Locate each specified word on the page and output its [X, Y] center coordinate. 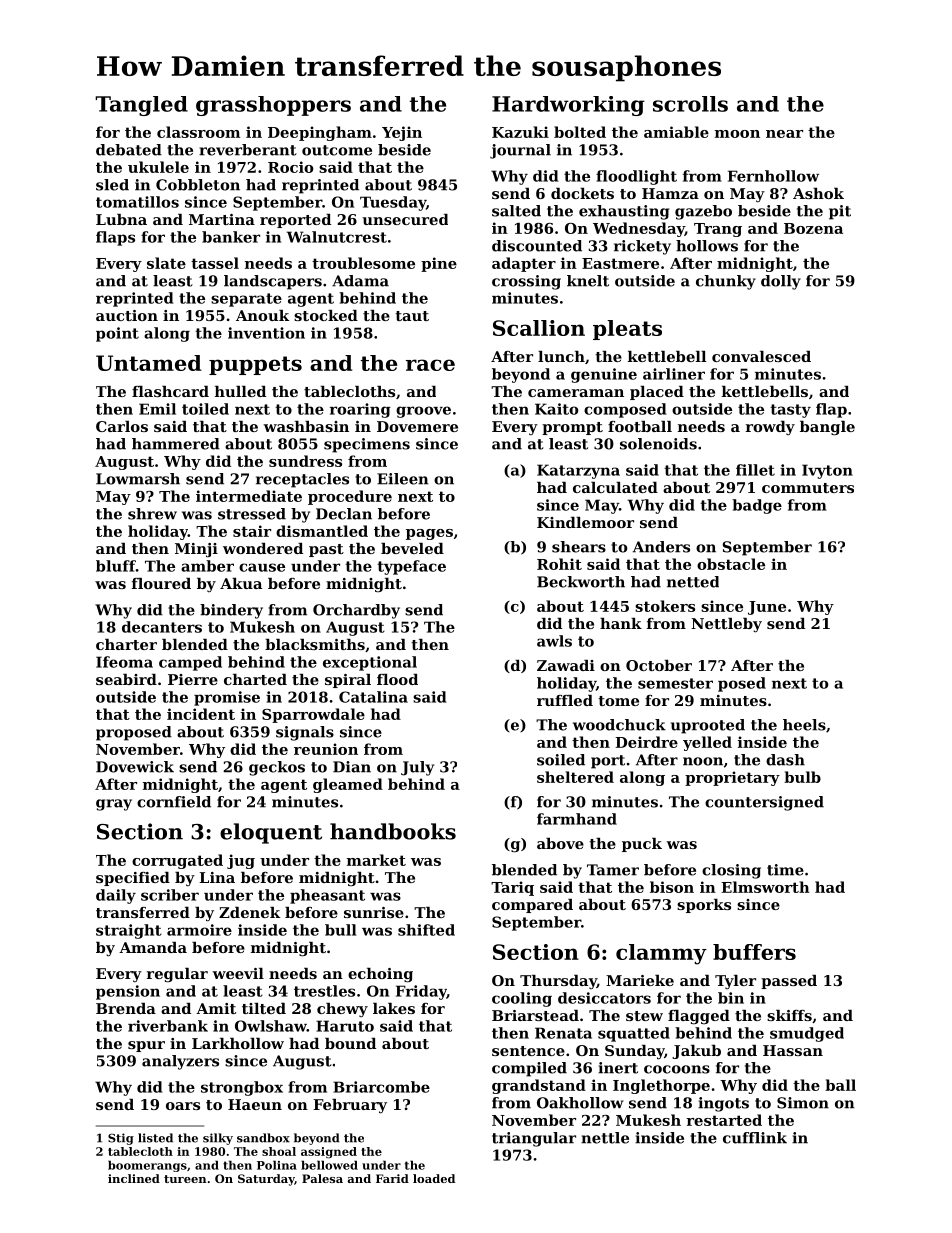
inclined [134, 1178]
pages [429, 534]
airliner [674, 374]
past [326, 550]
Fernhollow [773, 176]
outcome [337, 150]
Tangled [141, 106]
